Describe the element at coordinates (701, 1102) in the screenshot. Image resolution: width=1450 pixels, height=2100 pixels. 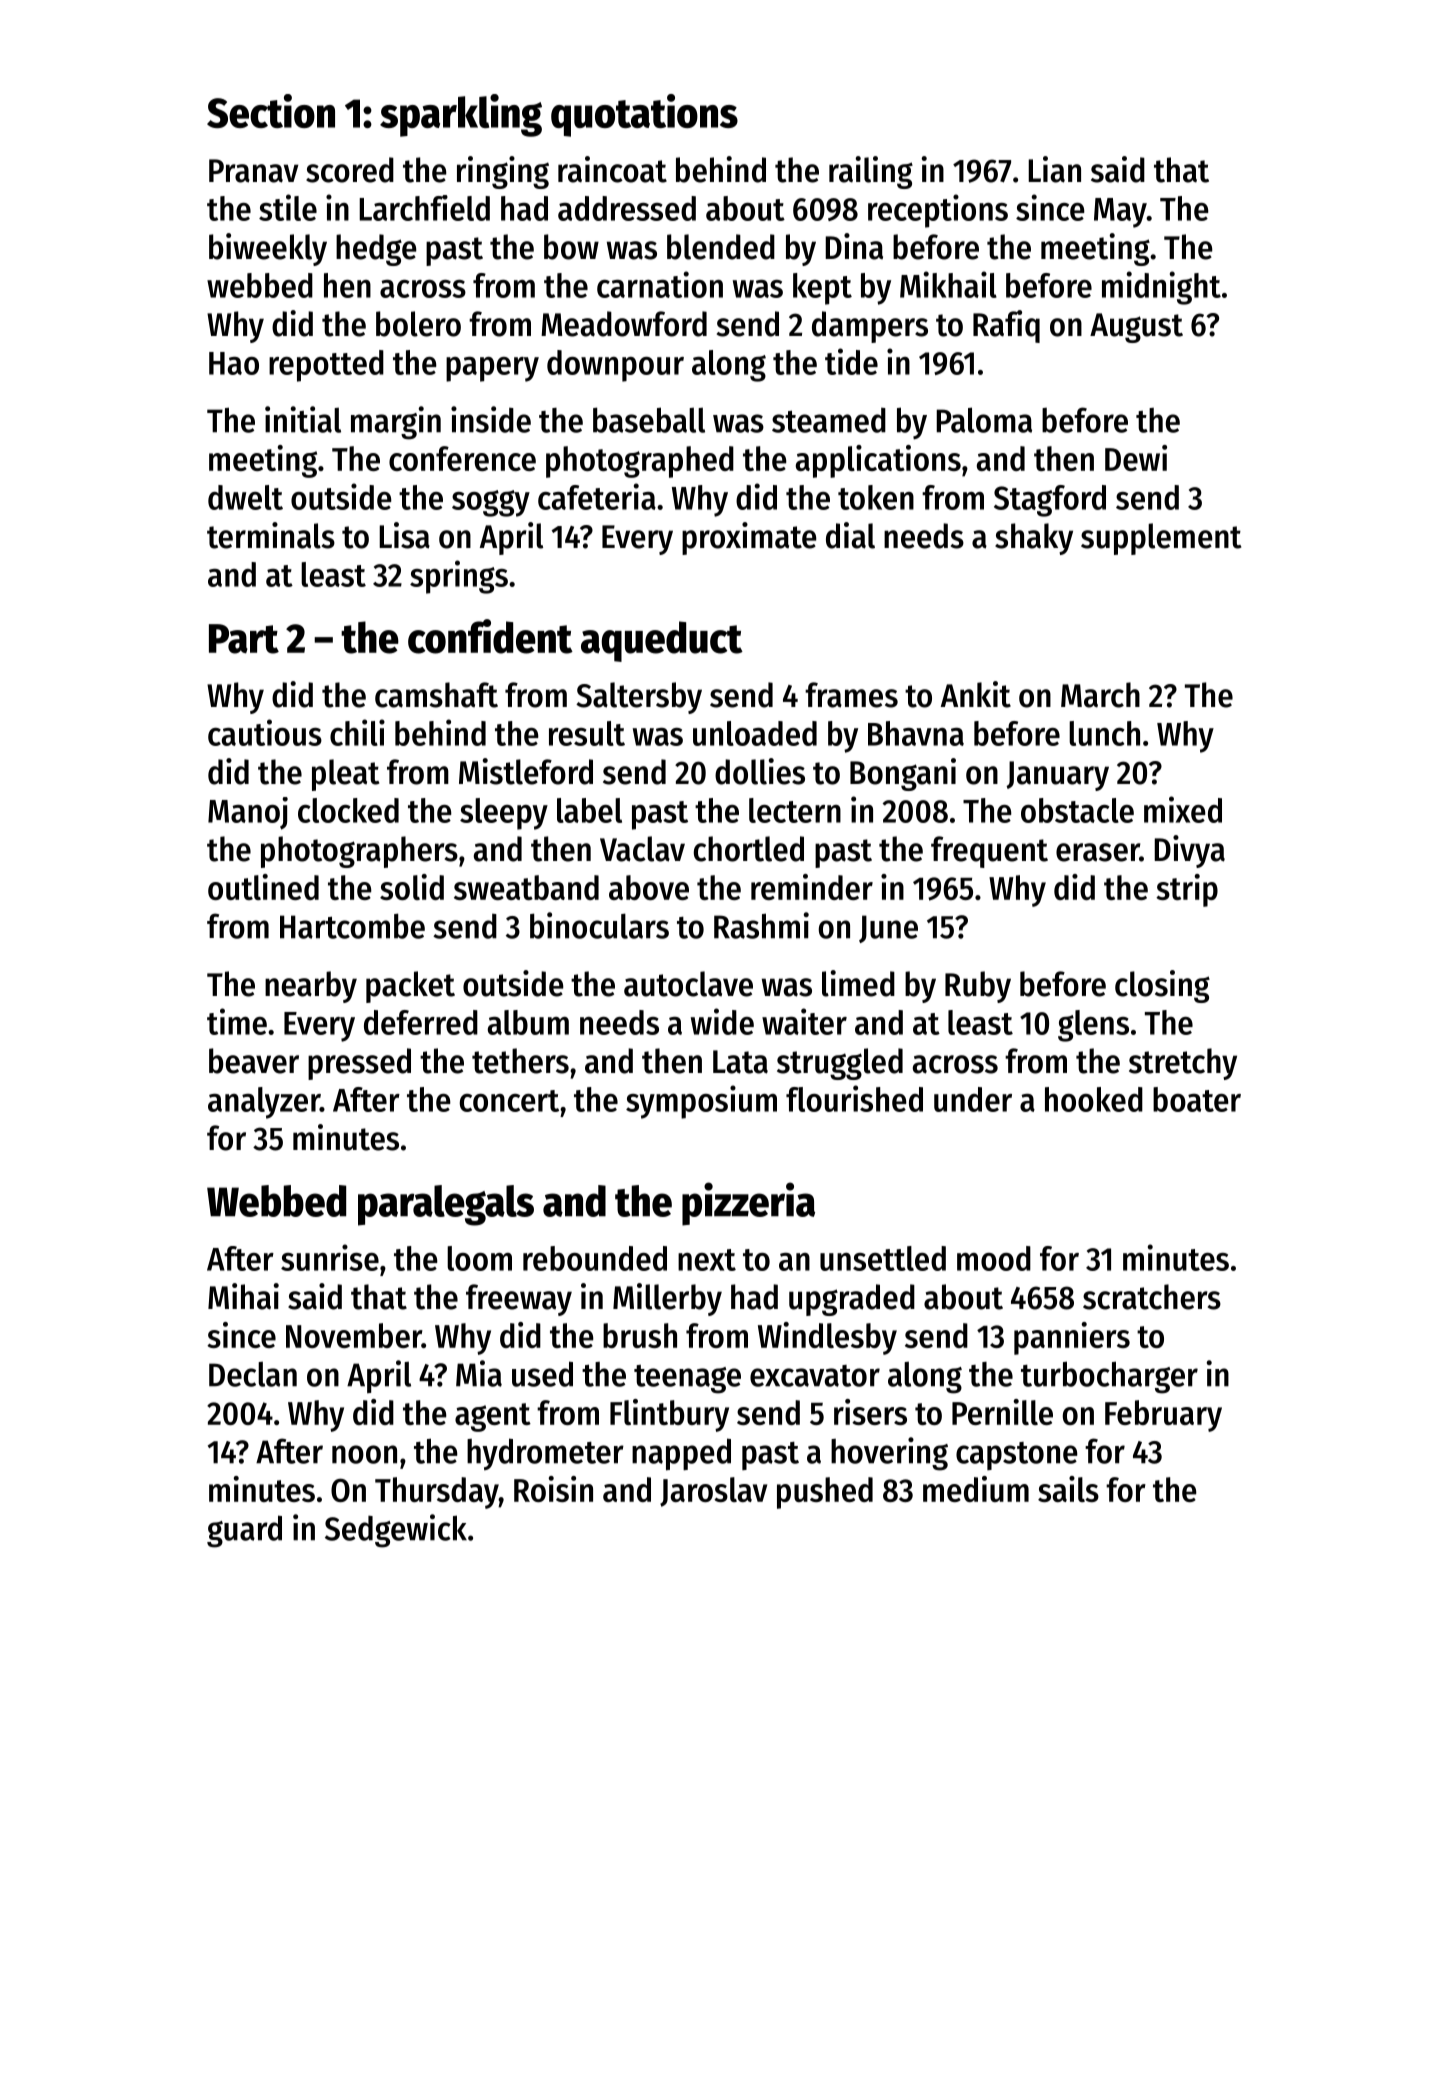
I see `symposium` at that location.
